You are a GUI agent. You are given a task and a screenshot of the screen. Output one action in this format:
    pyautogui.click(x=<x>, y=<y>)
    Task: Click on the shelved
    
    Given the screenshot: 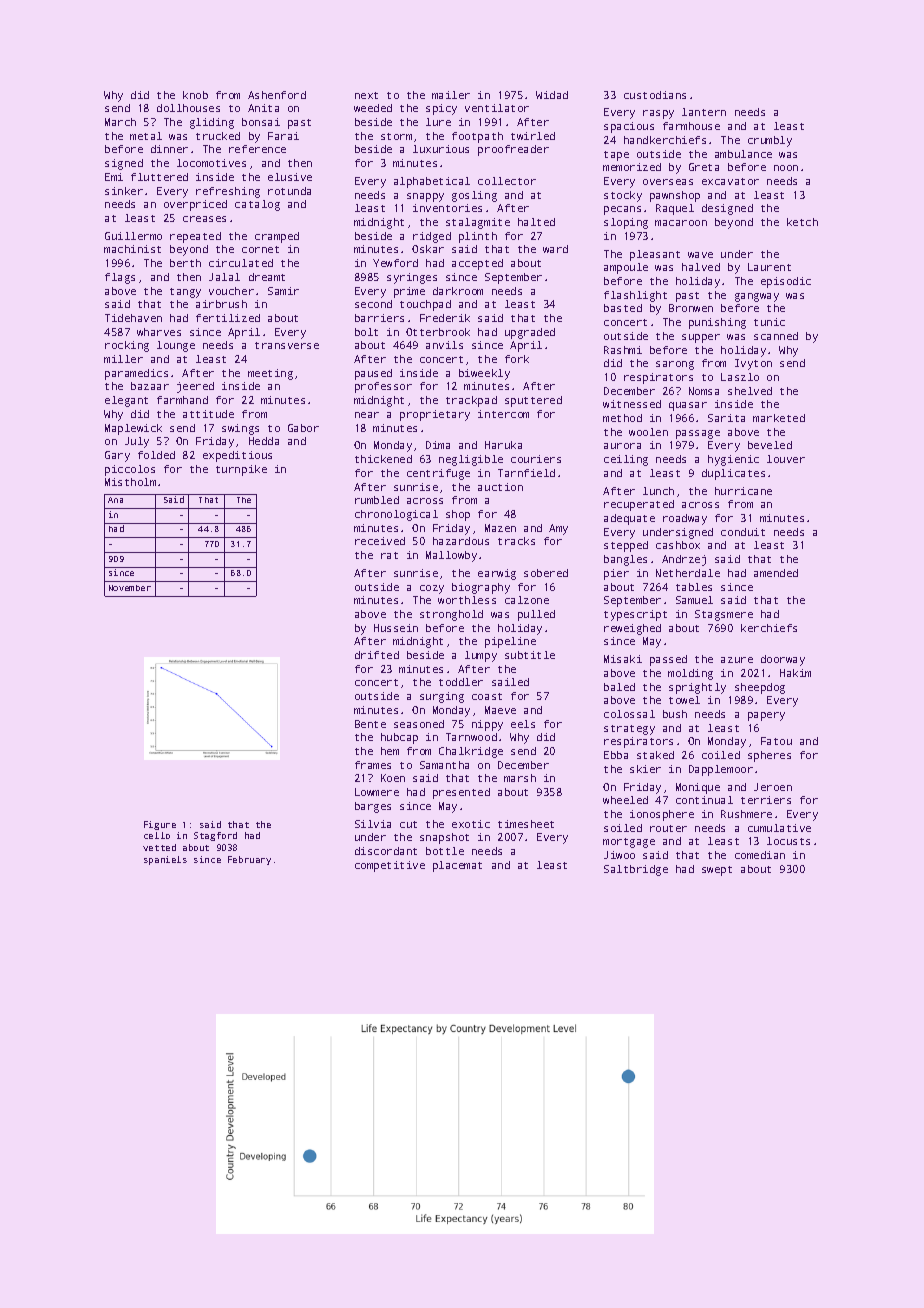 What is the action you would take?
    pyautogui.click(x=750, y=391)
